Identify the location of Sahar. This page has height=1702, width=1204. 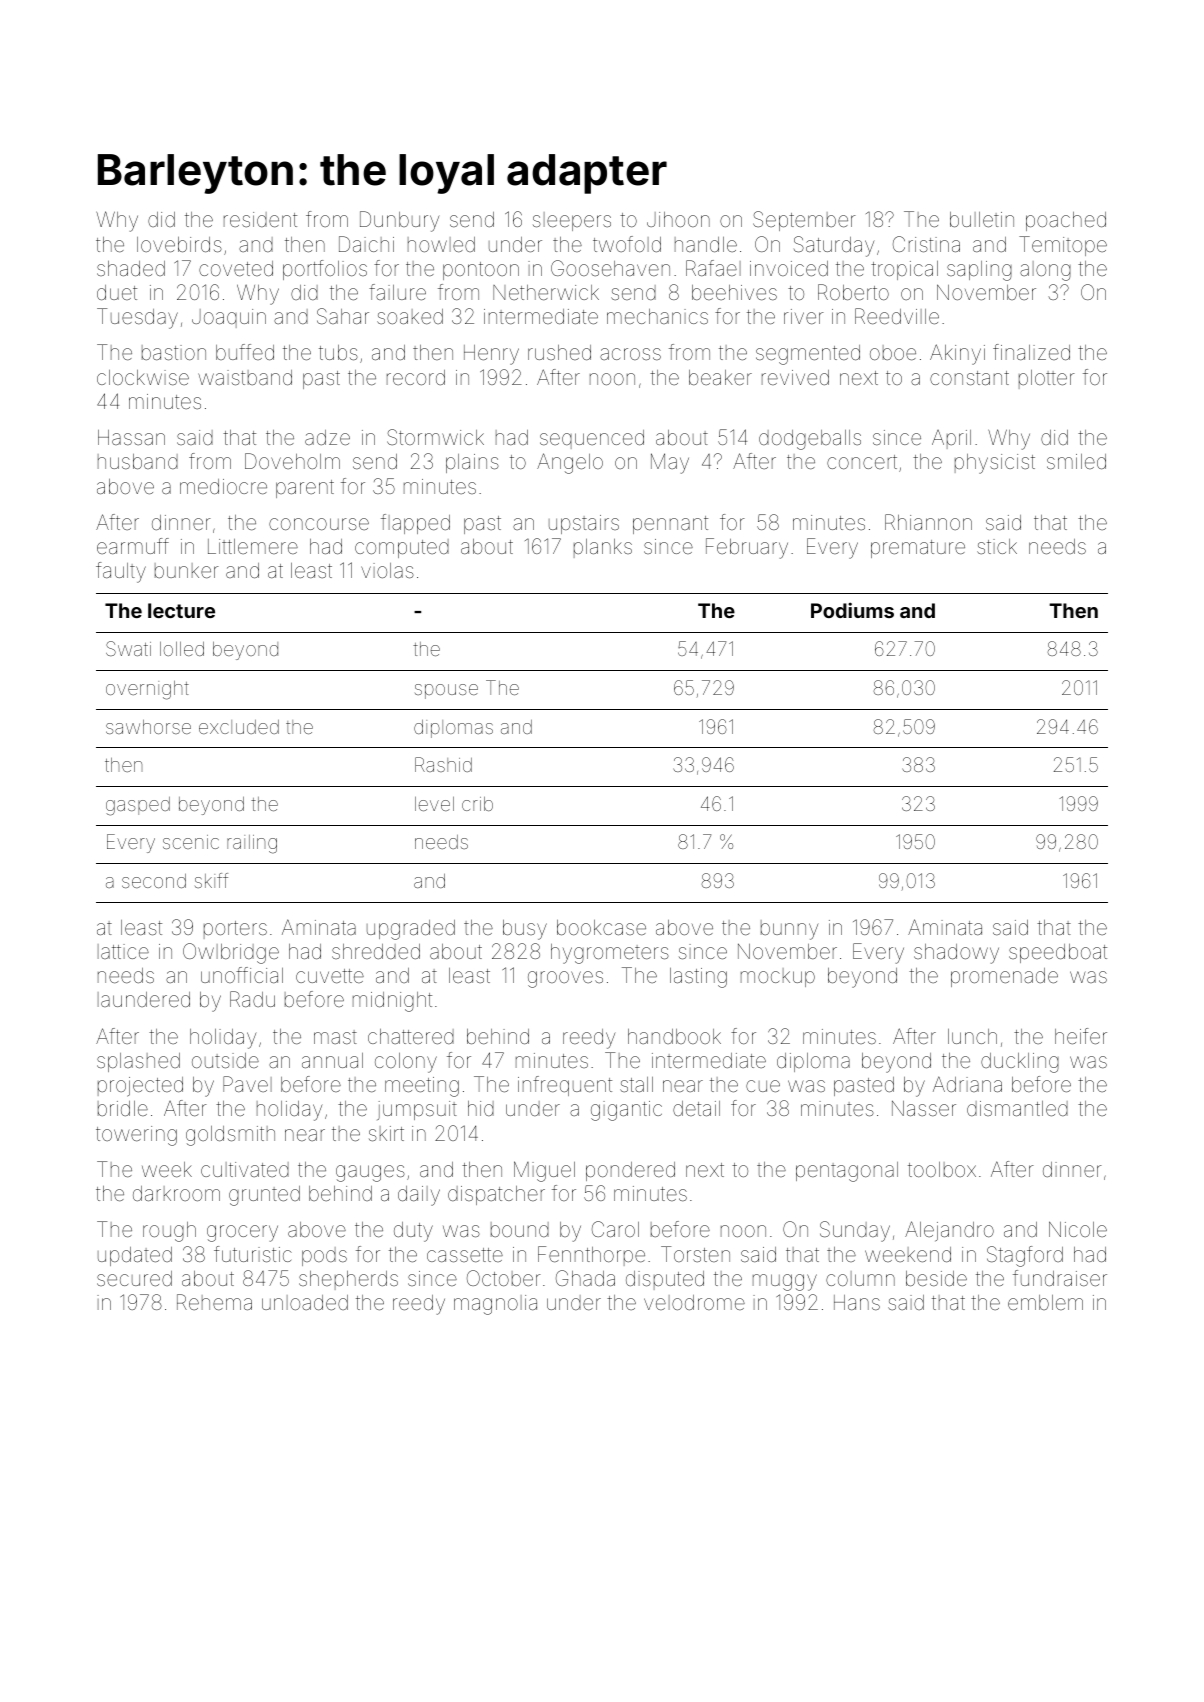
(343, 316).
